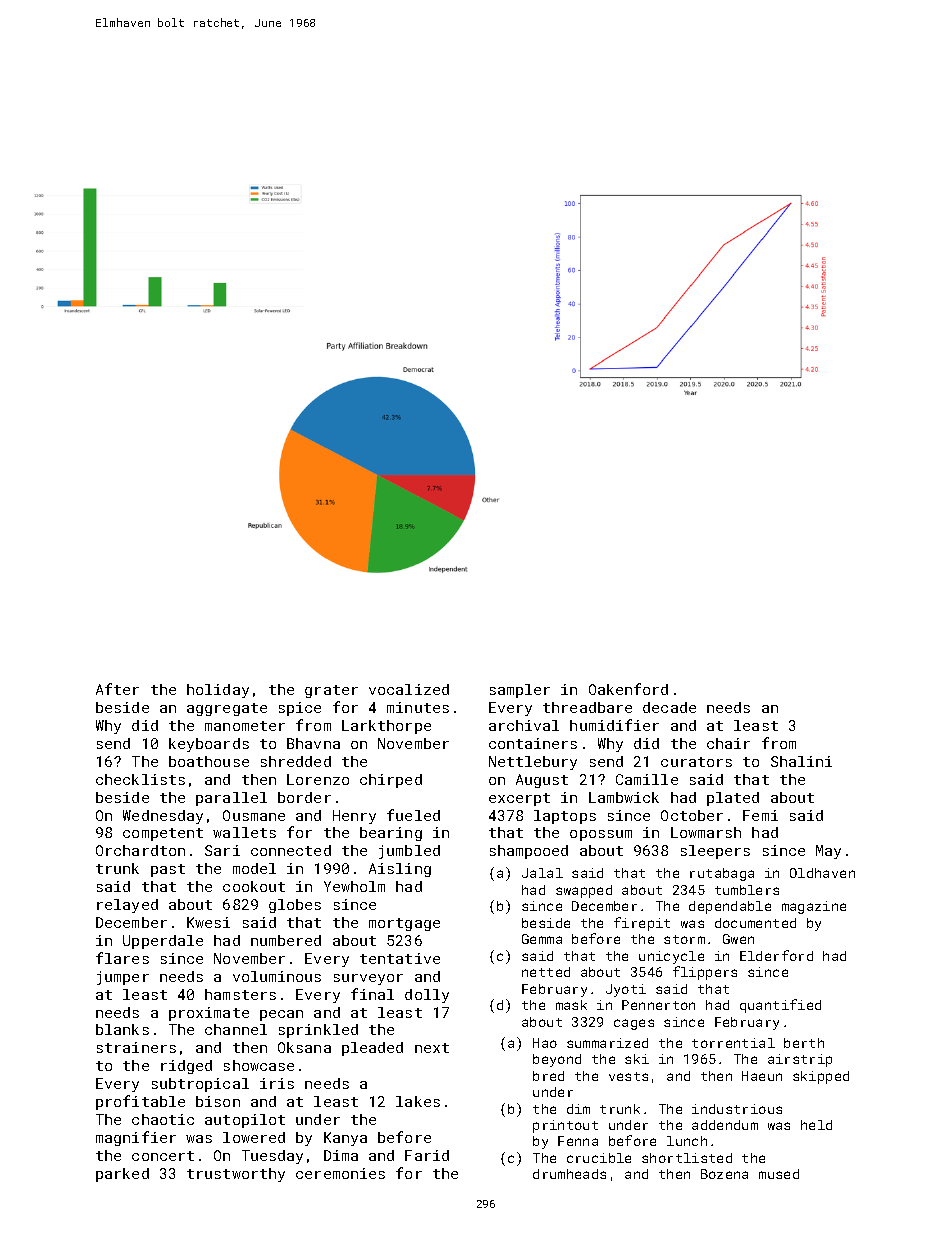 The height and width of the screenshot is (1233, 952). What do you see at coordinates (222, 850) in the screenshot?
I see `Sari` at bounding box center [222, 850].
